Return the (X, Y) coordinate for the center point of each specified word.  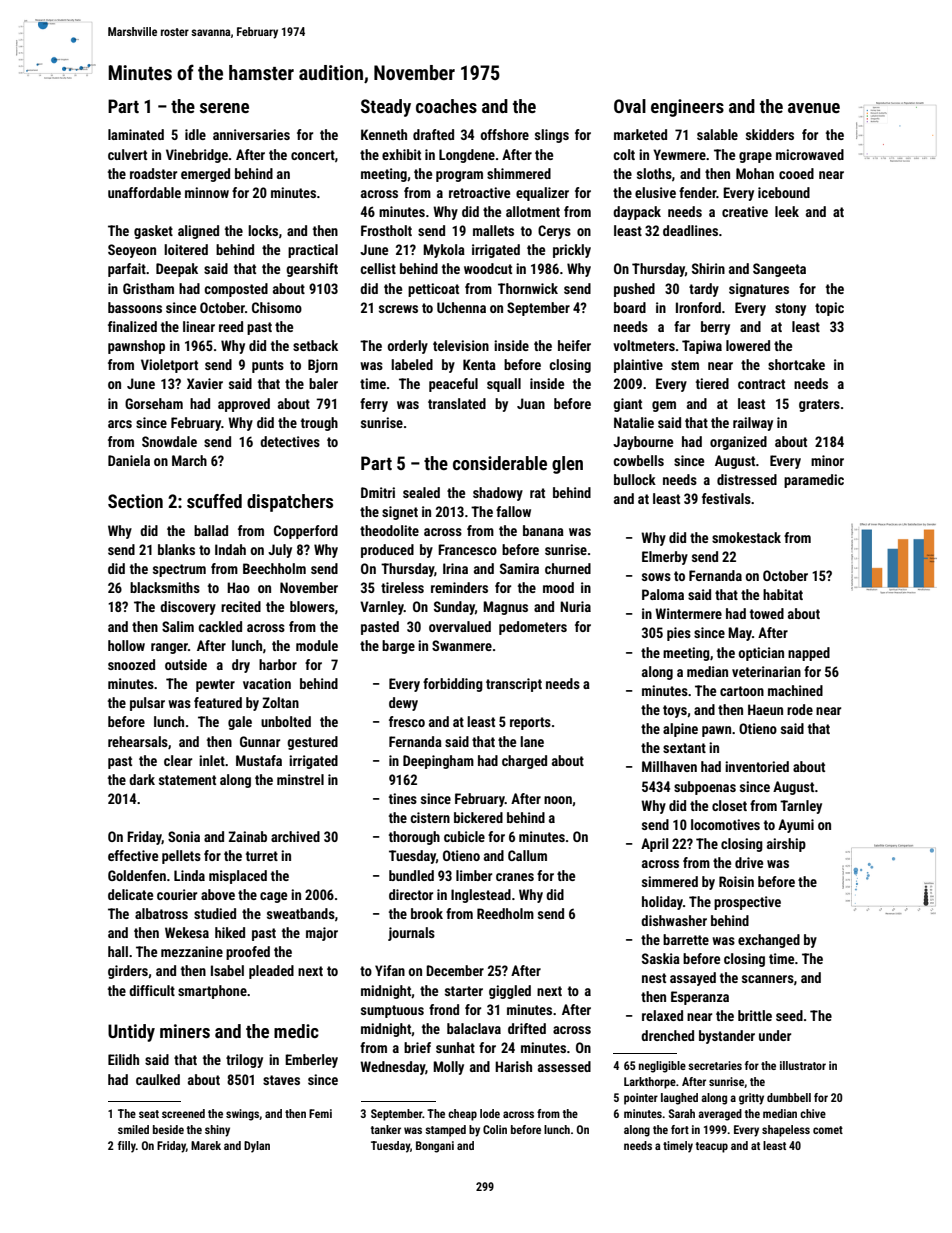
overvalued (460, 626)
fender (698, 192)
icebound (784, 192)
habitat (783, 594)
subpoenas (705, 788)
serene (224, 108)
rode (800, 709)
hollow (126, 645)
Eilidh (123, 1059)
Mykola (444, 251)
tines (403, 798)
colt (624, 154)
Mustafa (259, 760)
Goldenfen (137, 875)
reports (530, 723)
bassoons (135, 307)
